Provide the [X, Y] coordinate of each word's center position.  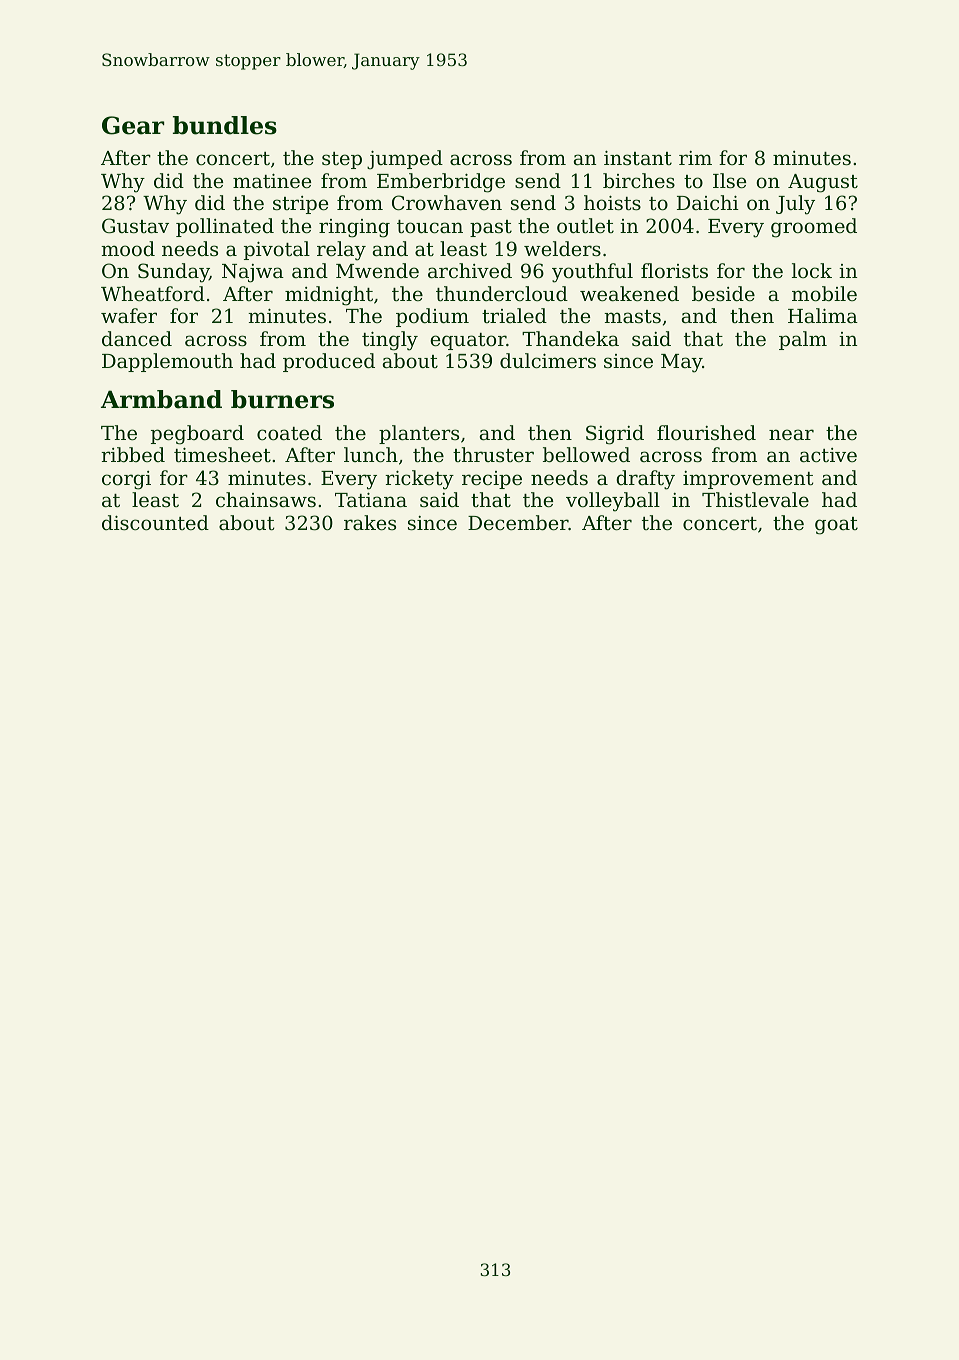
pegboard [197, 435]
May [681, 363]
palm [803, 340]
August [823, 183]
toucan [430, 226]
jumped [405, 160]
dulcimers [548, 360]
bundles [225, 125]
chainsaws [266, 499]
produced [329, 362]
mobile [824, 293]
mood [128, 248]
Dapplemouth [167, 362]
